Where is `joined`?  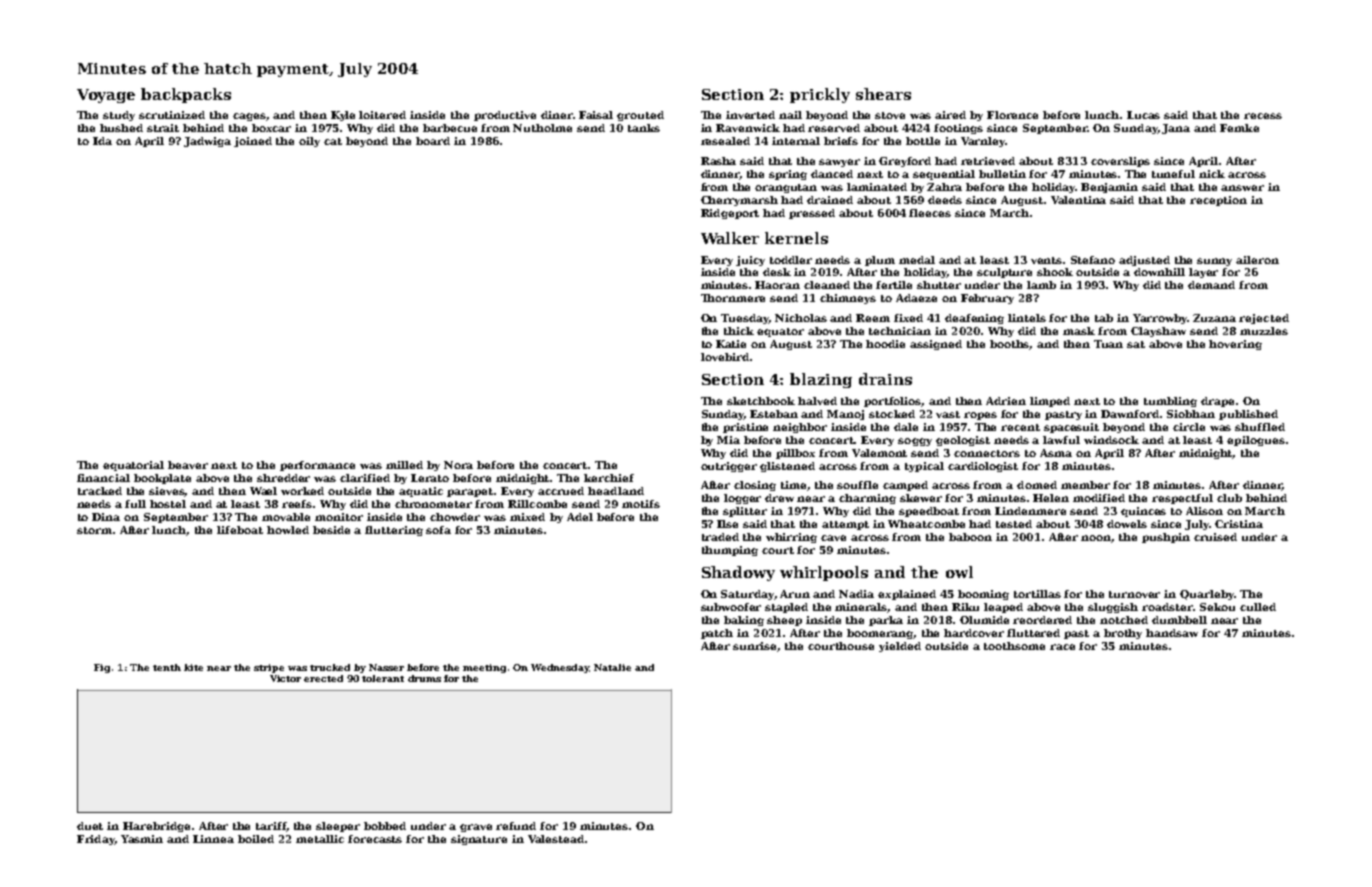 joined is located at coordinates (253, 142).
